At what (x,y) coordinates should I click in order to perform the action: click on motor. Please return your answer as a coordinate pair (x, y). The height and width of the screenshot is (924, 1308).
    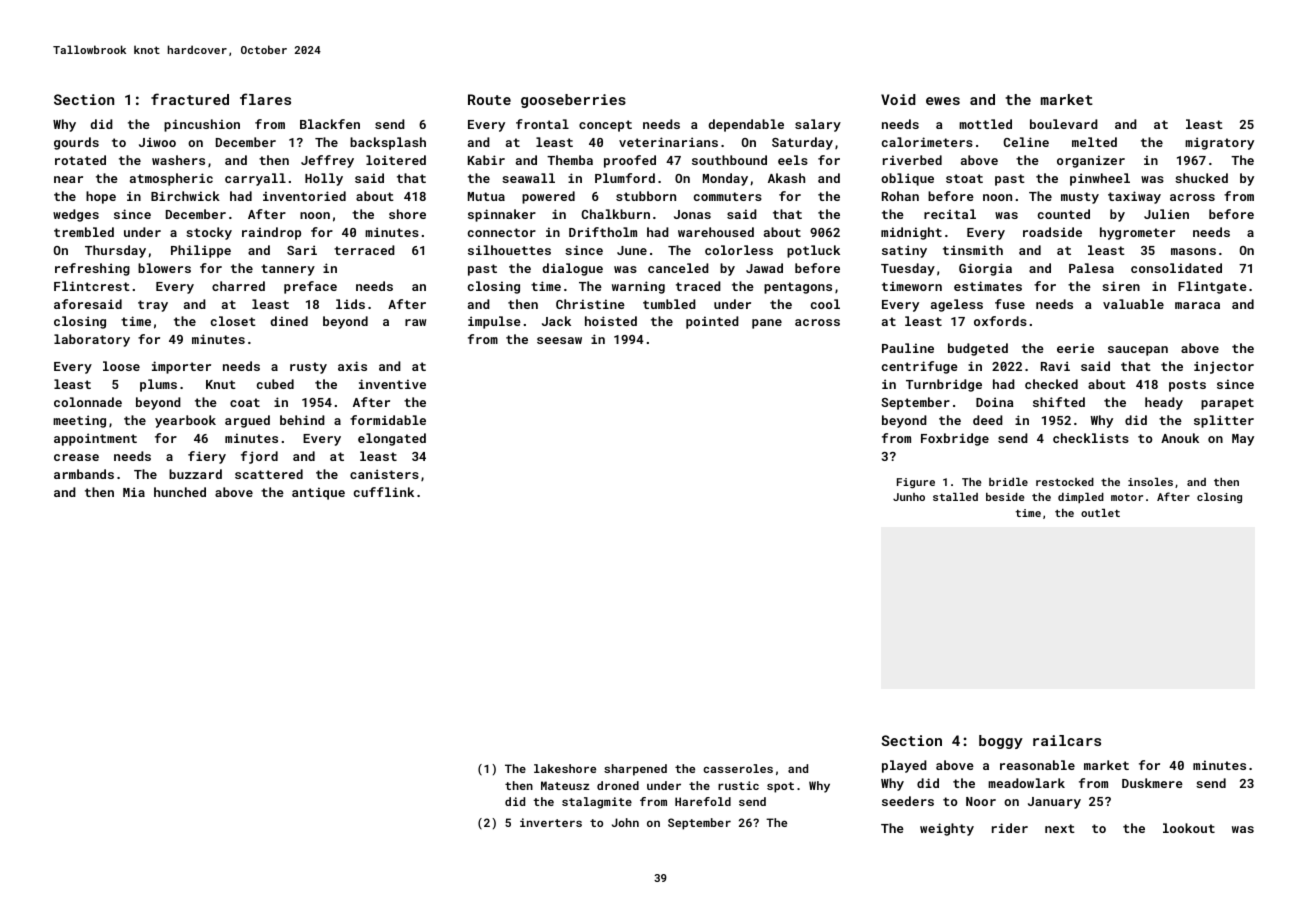
    Looking at the image, I should click on (1127, 497).
